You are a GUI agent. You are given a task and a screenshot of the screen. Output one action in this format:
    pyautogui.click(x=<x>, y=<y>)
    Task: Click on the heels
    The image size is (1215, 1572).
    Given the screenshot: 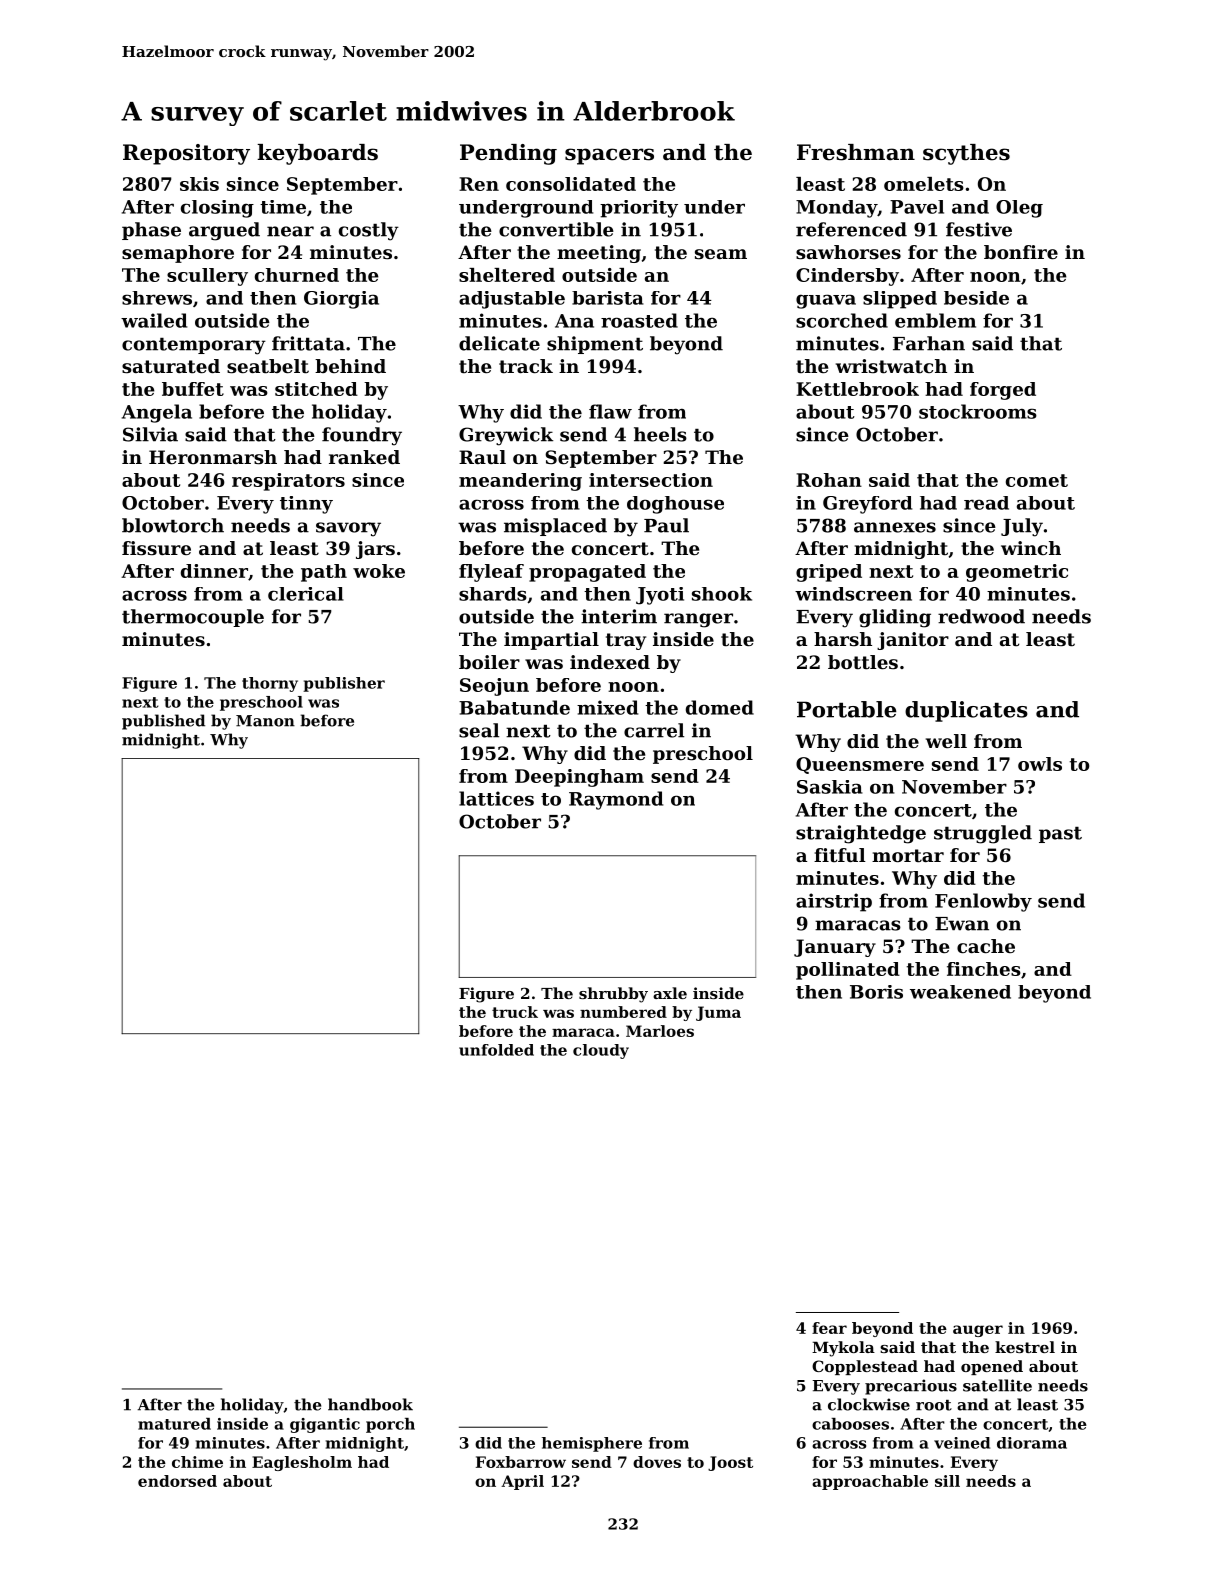 What is the action you would take?
    pyautogui.click(x=660, y=434)
